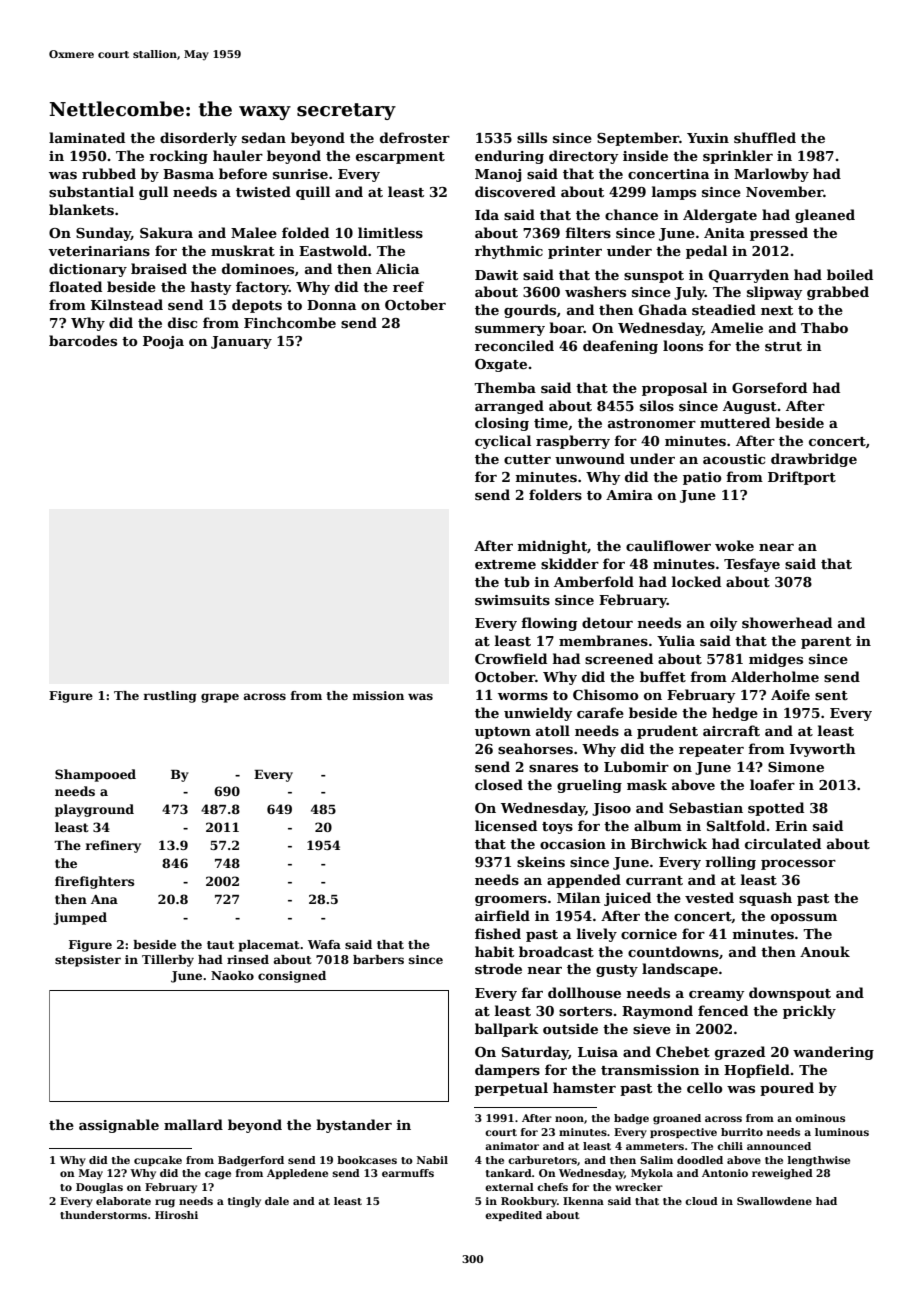 Image resolution: width=924 pixels, height=1308 pixels. I want to click on Dawit, so click(496, 275).
